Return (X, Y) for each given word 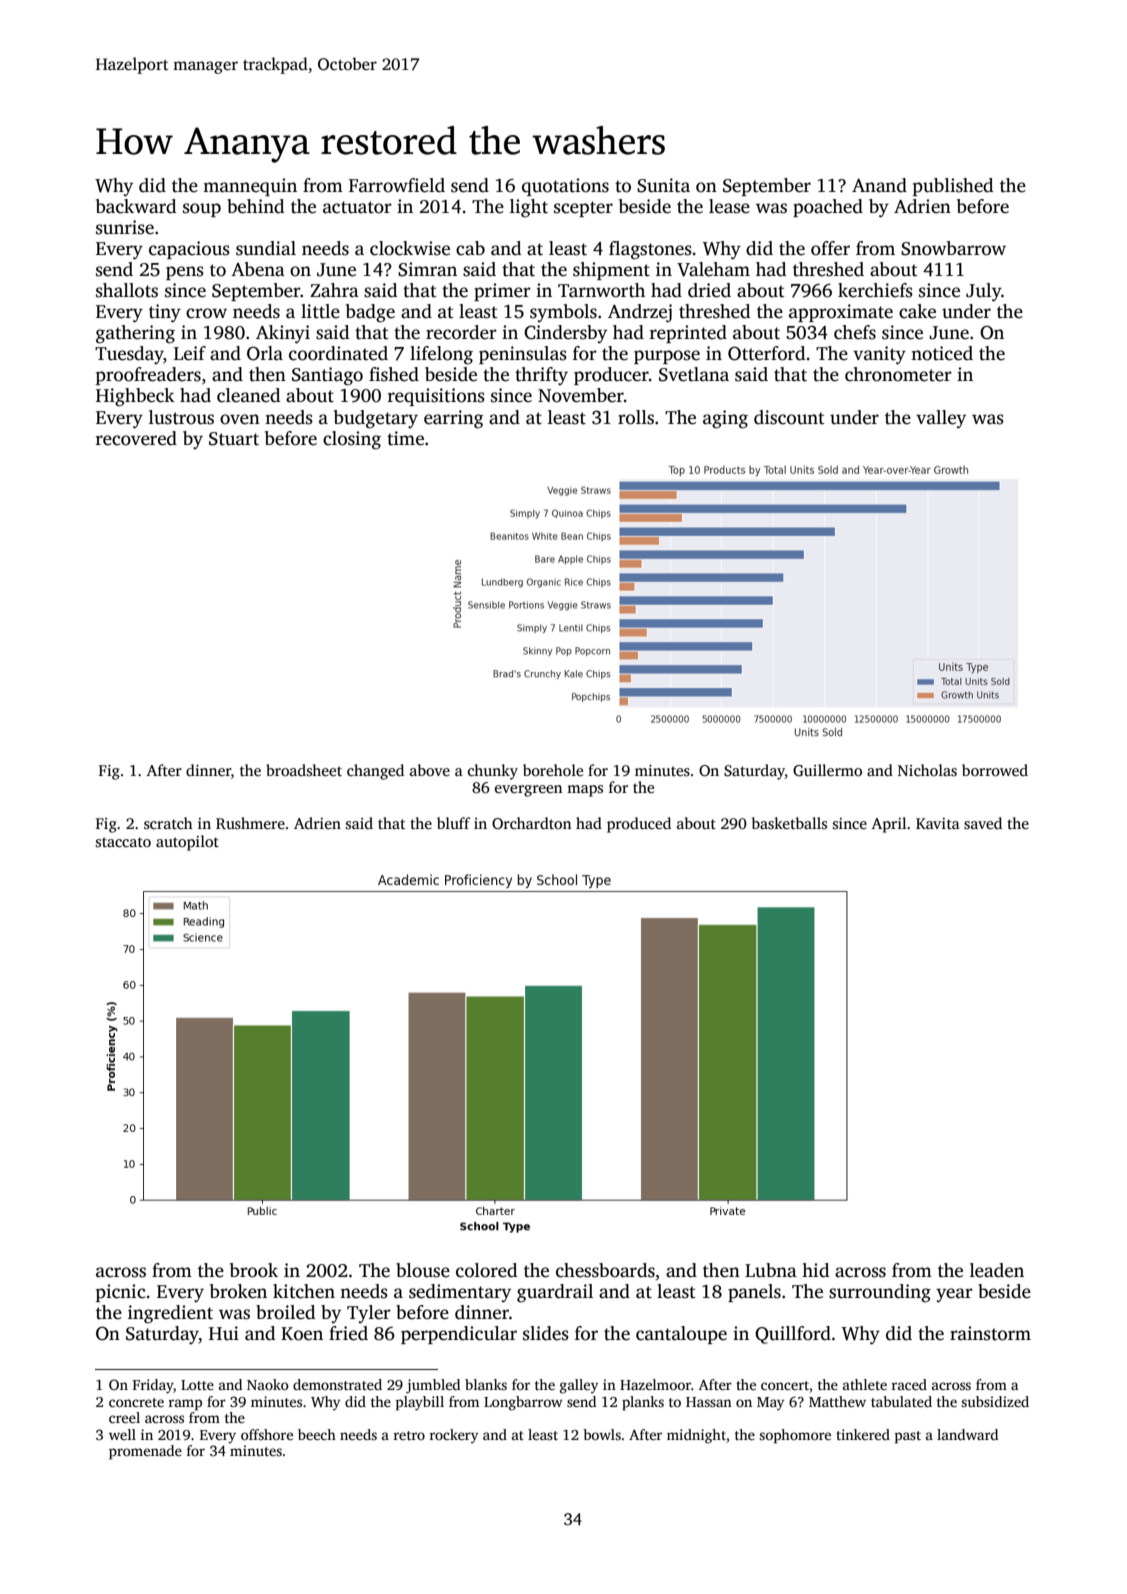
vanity (879, 355)
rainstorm (990, 1333)
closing (352, 440)
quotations (565, 187)
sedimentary (460, 1293)
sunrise (125, 227)
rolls (636, 417)
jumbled (433, 1386)
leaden (997, 1270)
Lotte (197, 1385)
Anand (879, 185)
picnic (120, 1293)
